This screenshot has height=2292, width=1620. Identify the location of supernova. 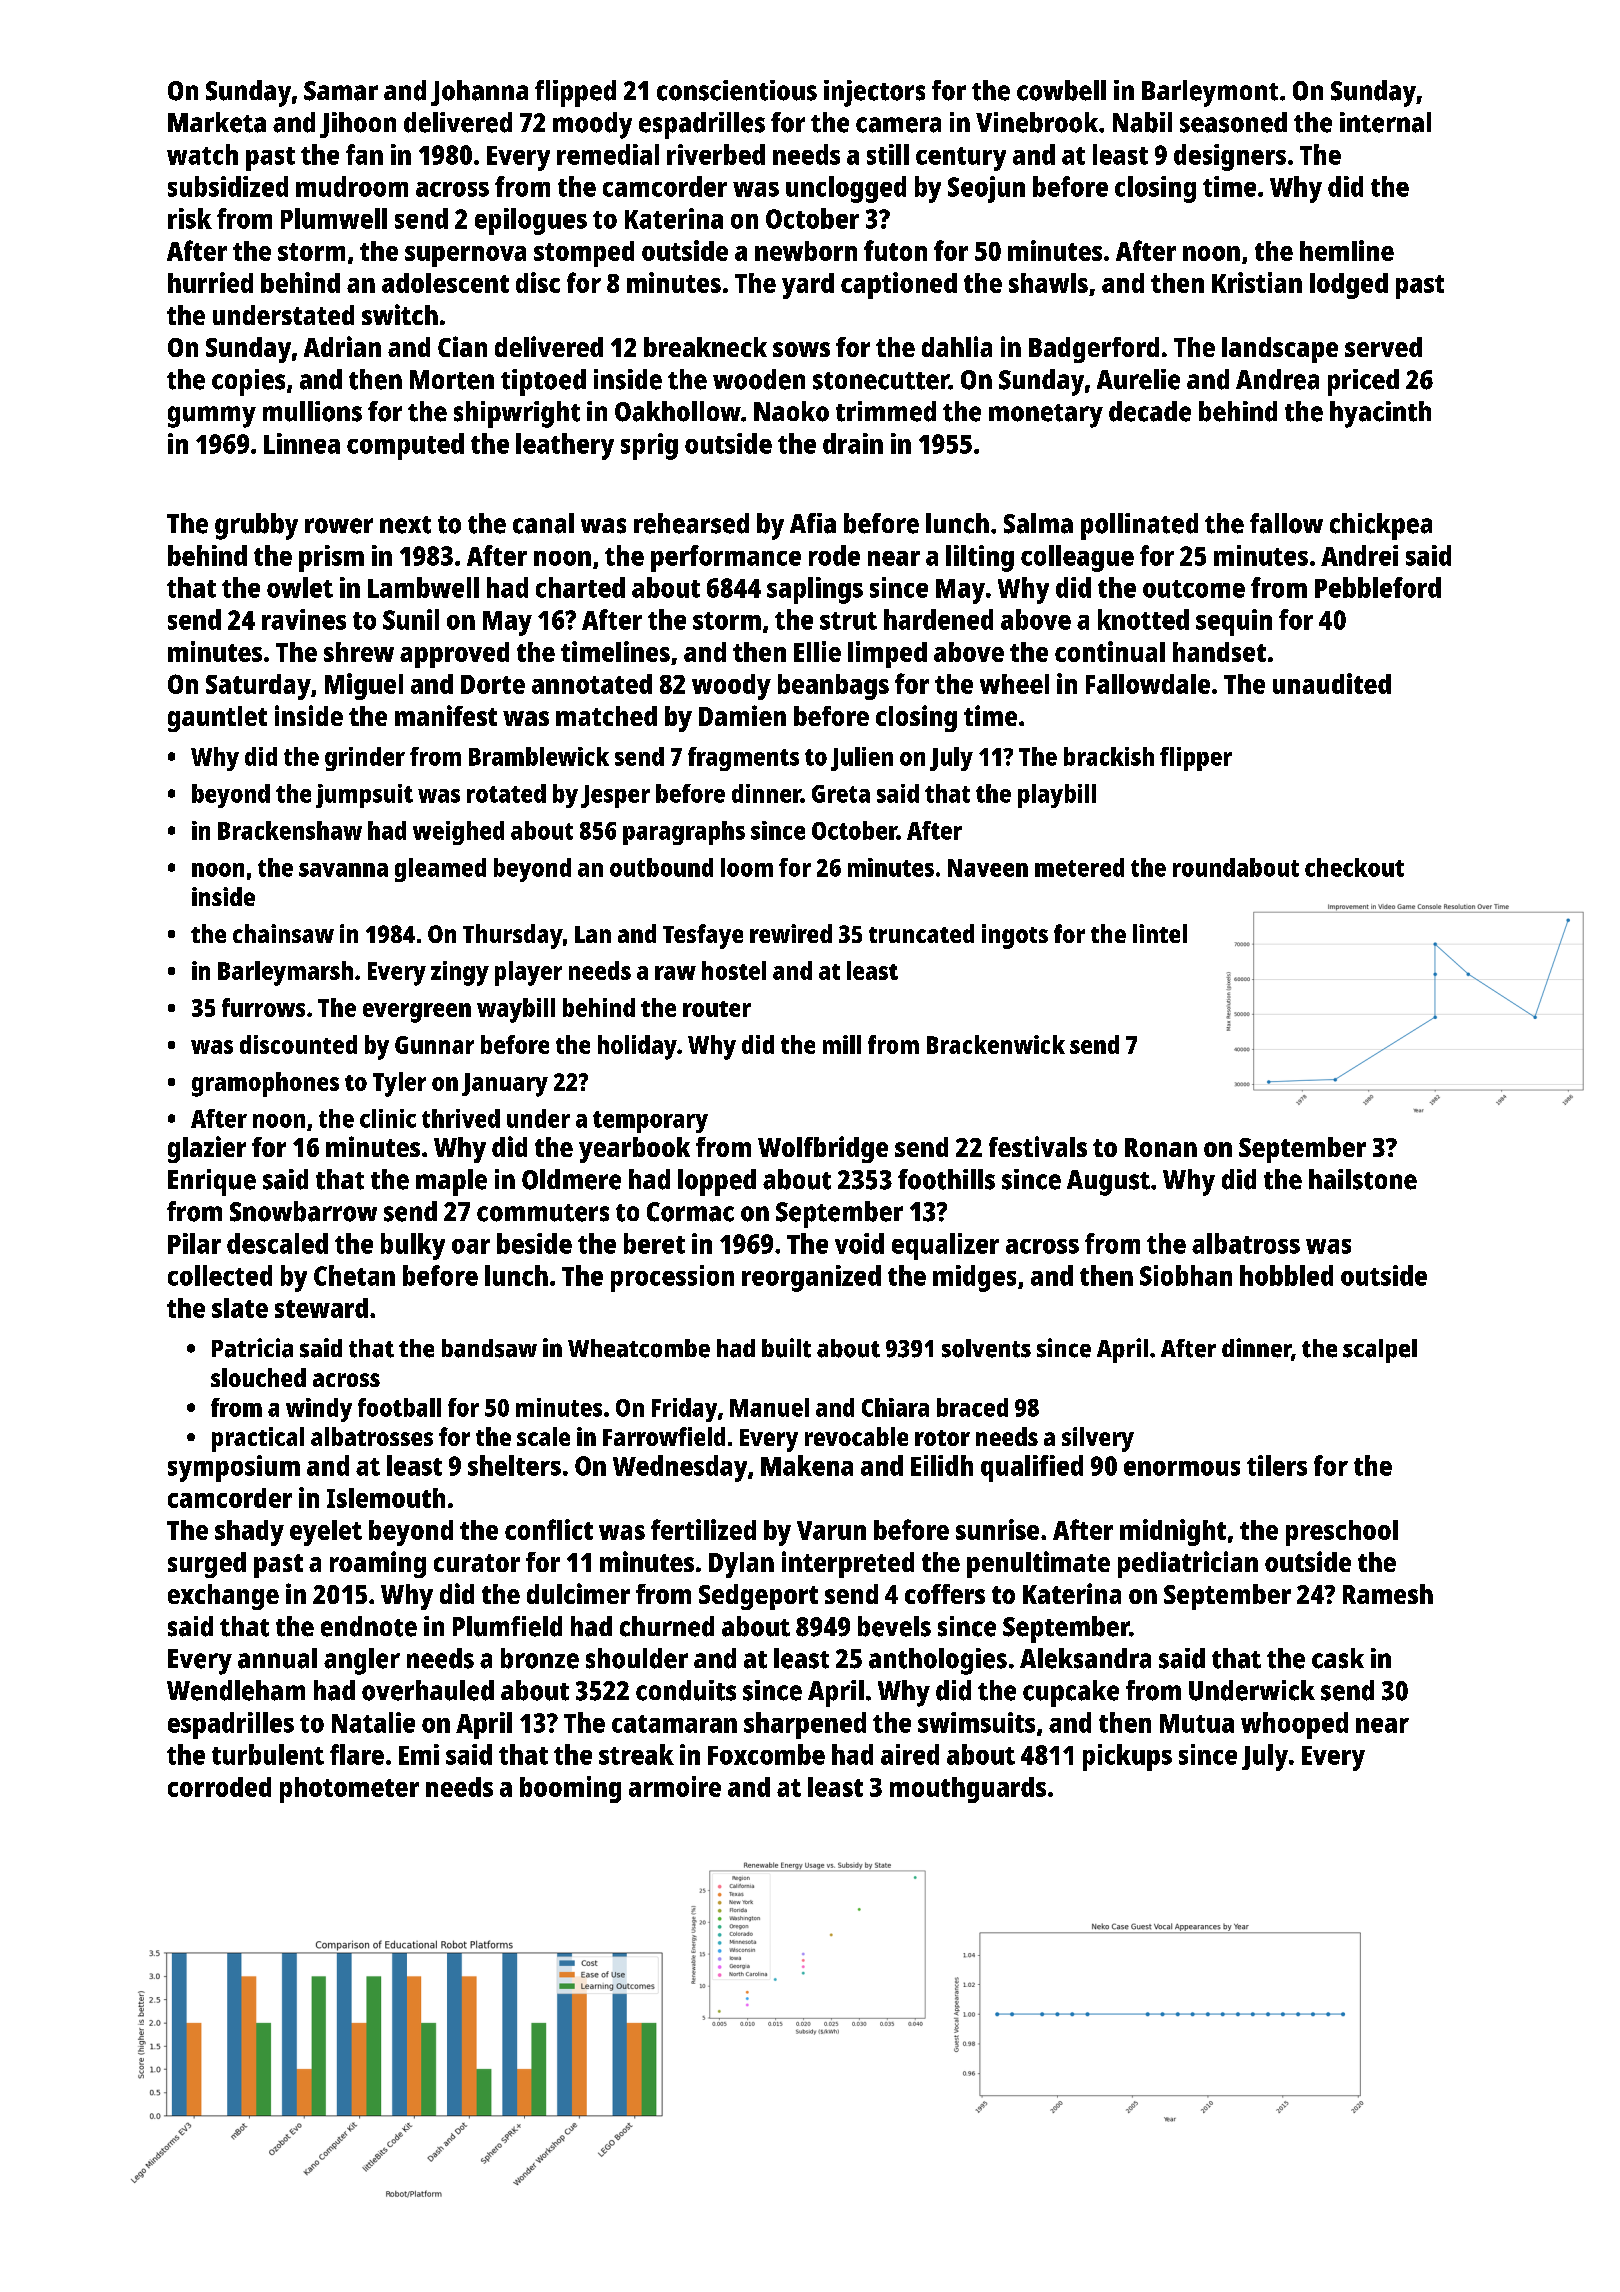
(465, 256).
